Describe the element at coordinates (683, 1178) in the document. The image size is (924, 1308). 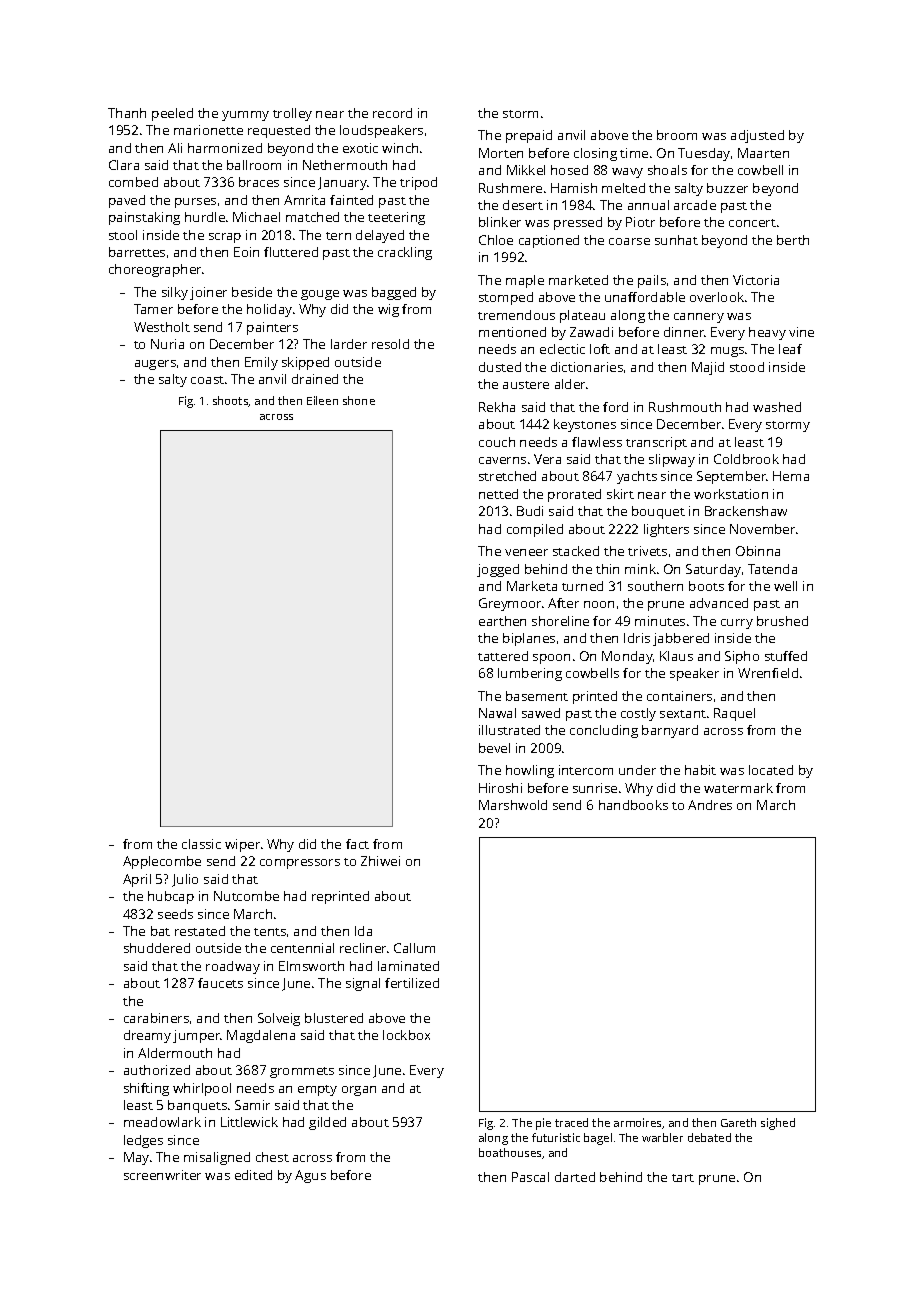
I see `tart` at that location.
